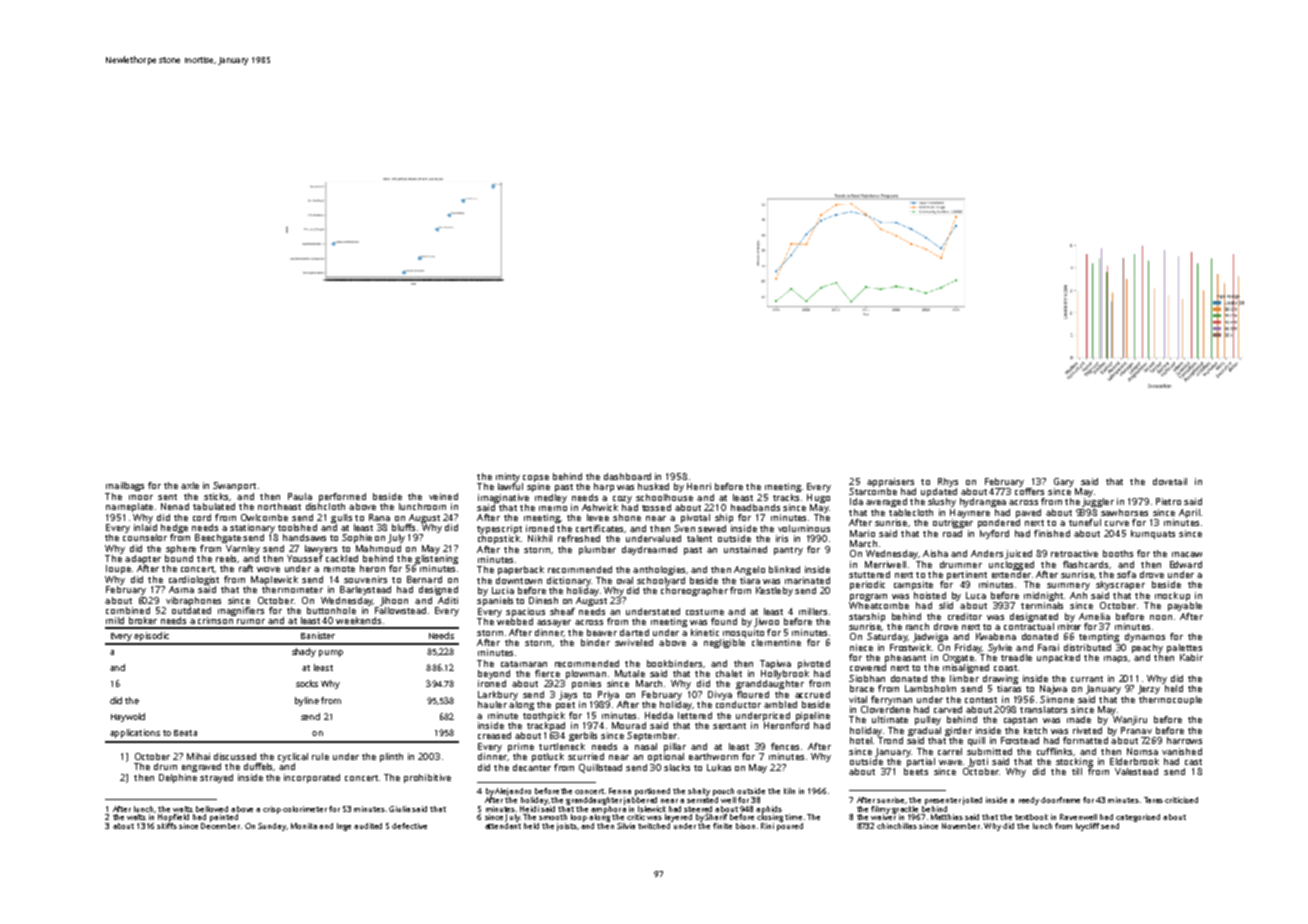 Image resolution: width=1308 pixels, height=924 pixels. I want to click on coast, so click(1005, 668).
